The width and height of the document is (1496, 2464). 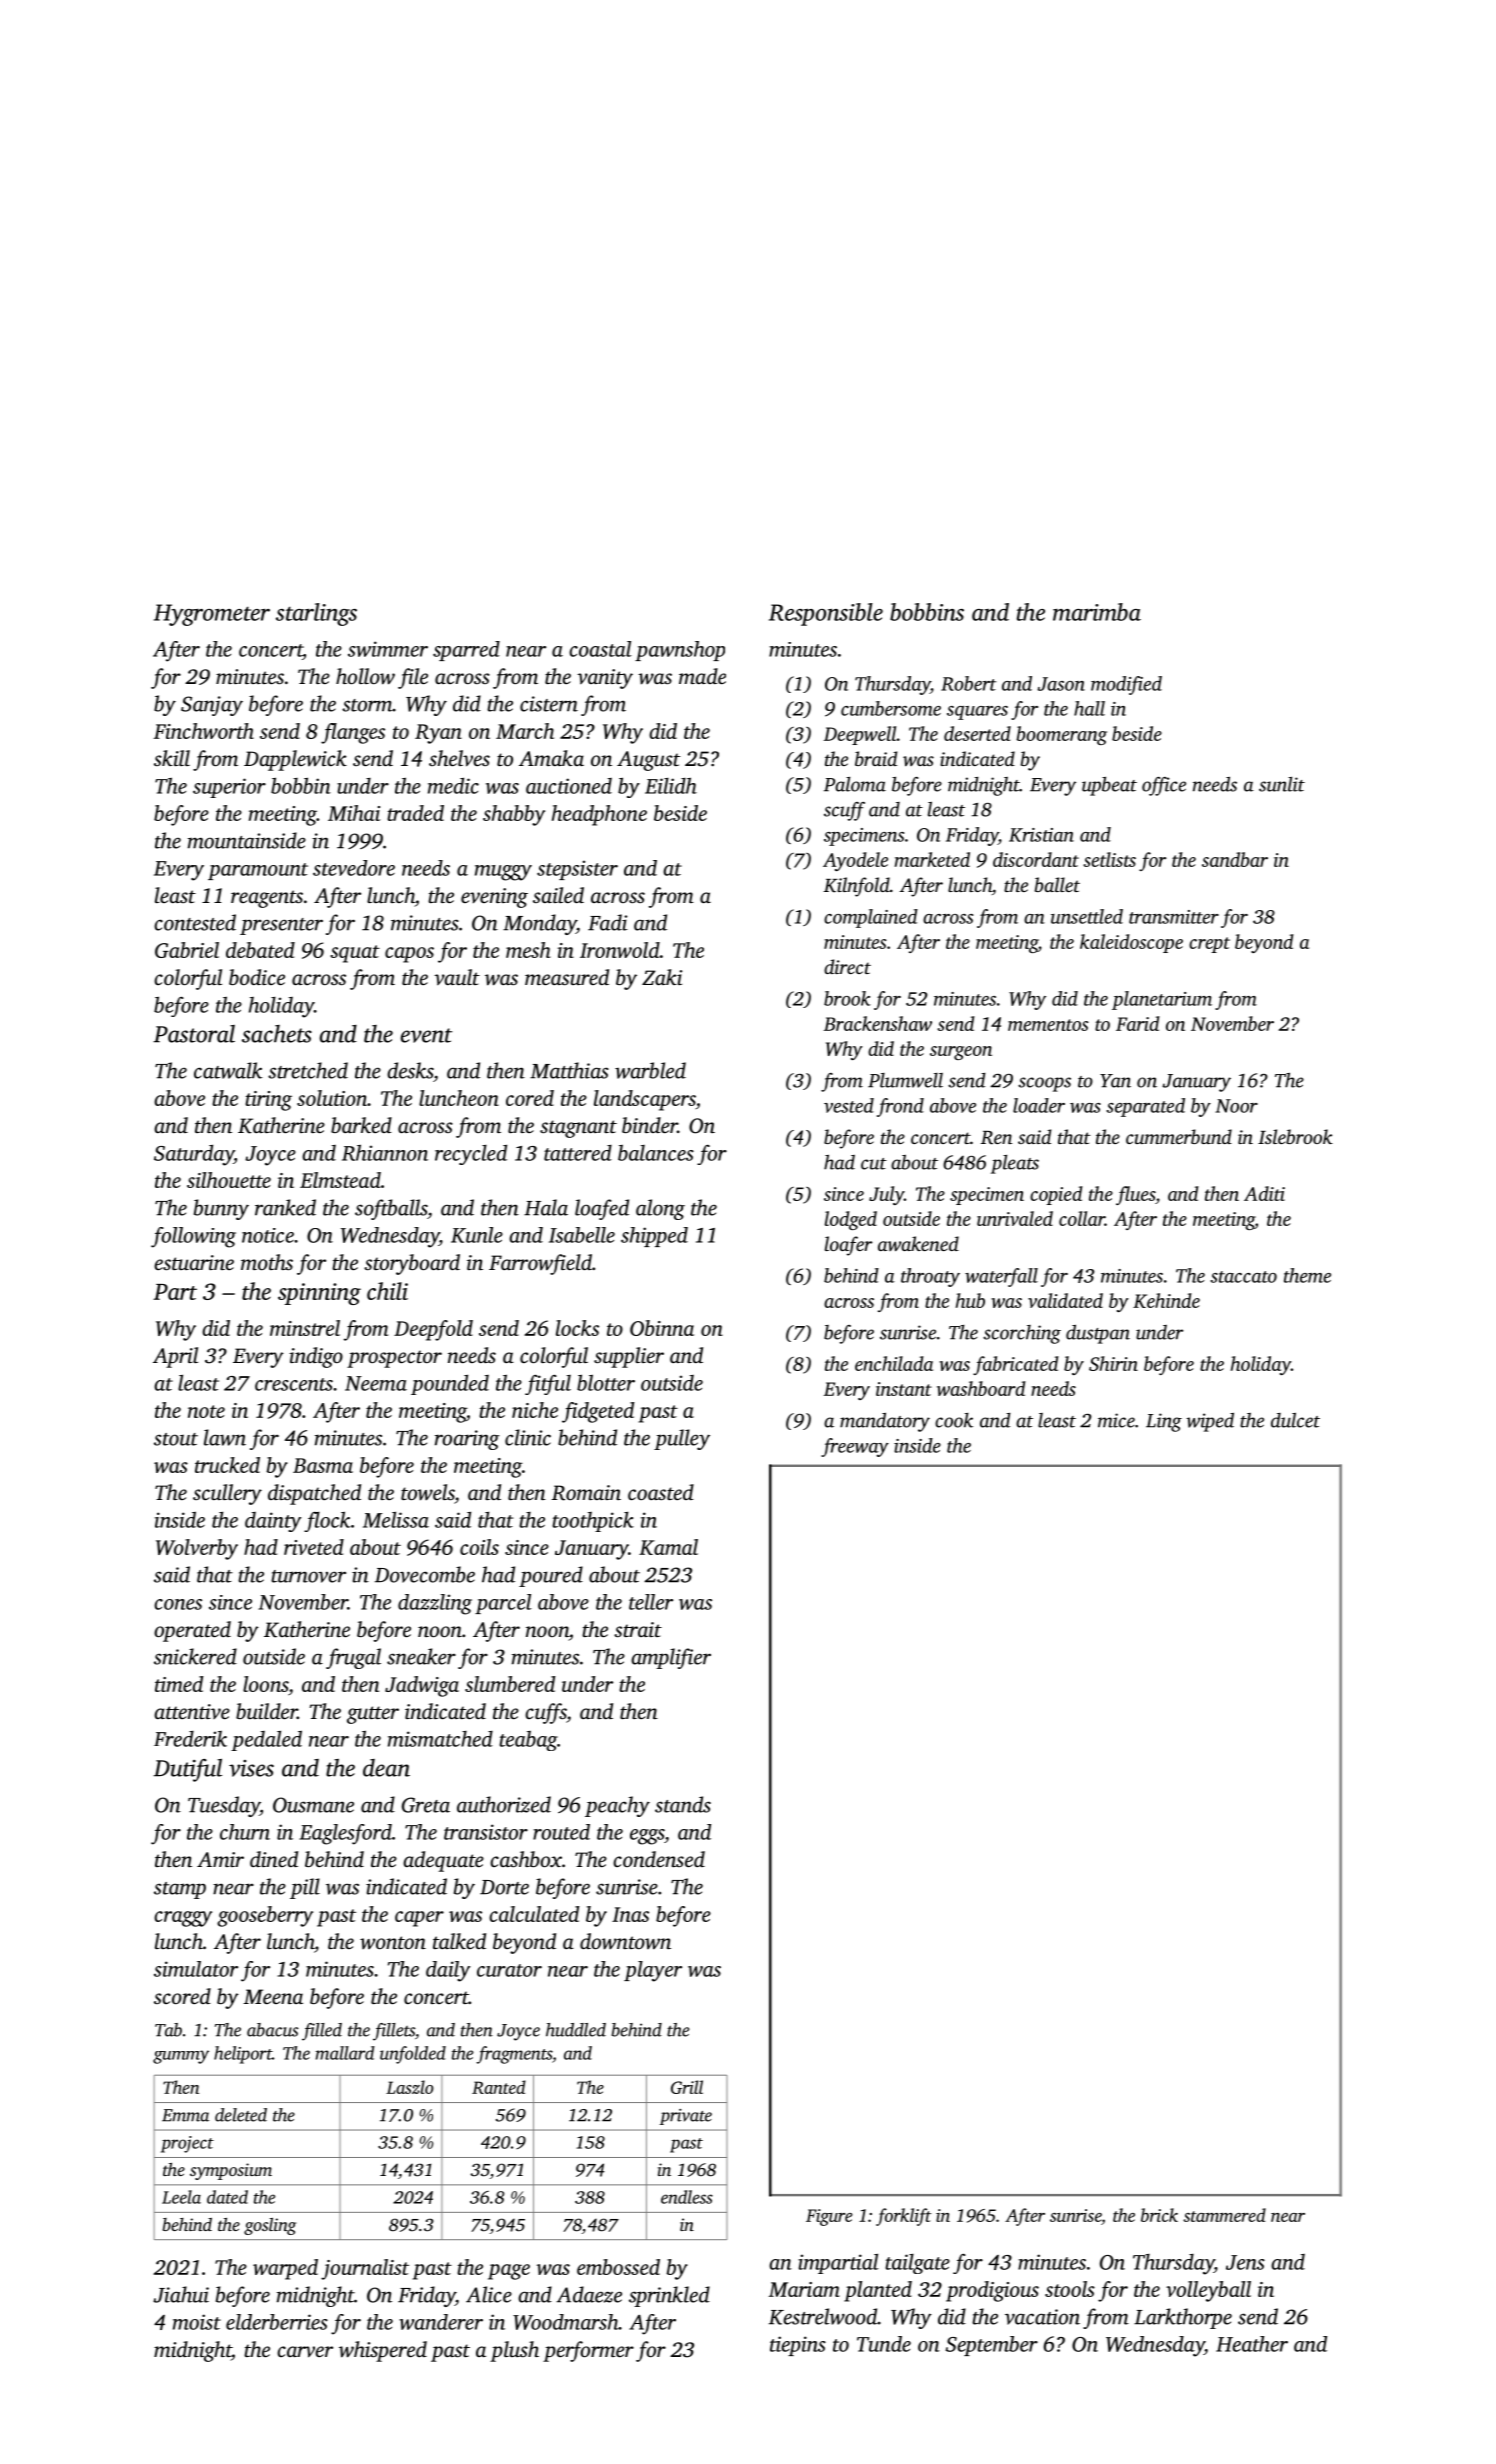 What do you see at coordinates (588, 2351) in the document?
I see `performer` at bounding box center [588, 2351].
